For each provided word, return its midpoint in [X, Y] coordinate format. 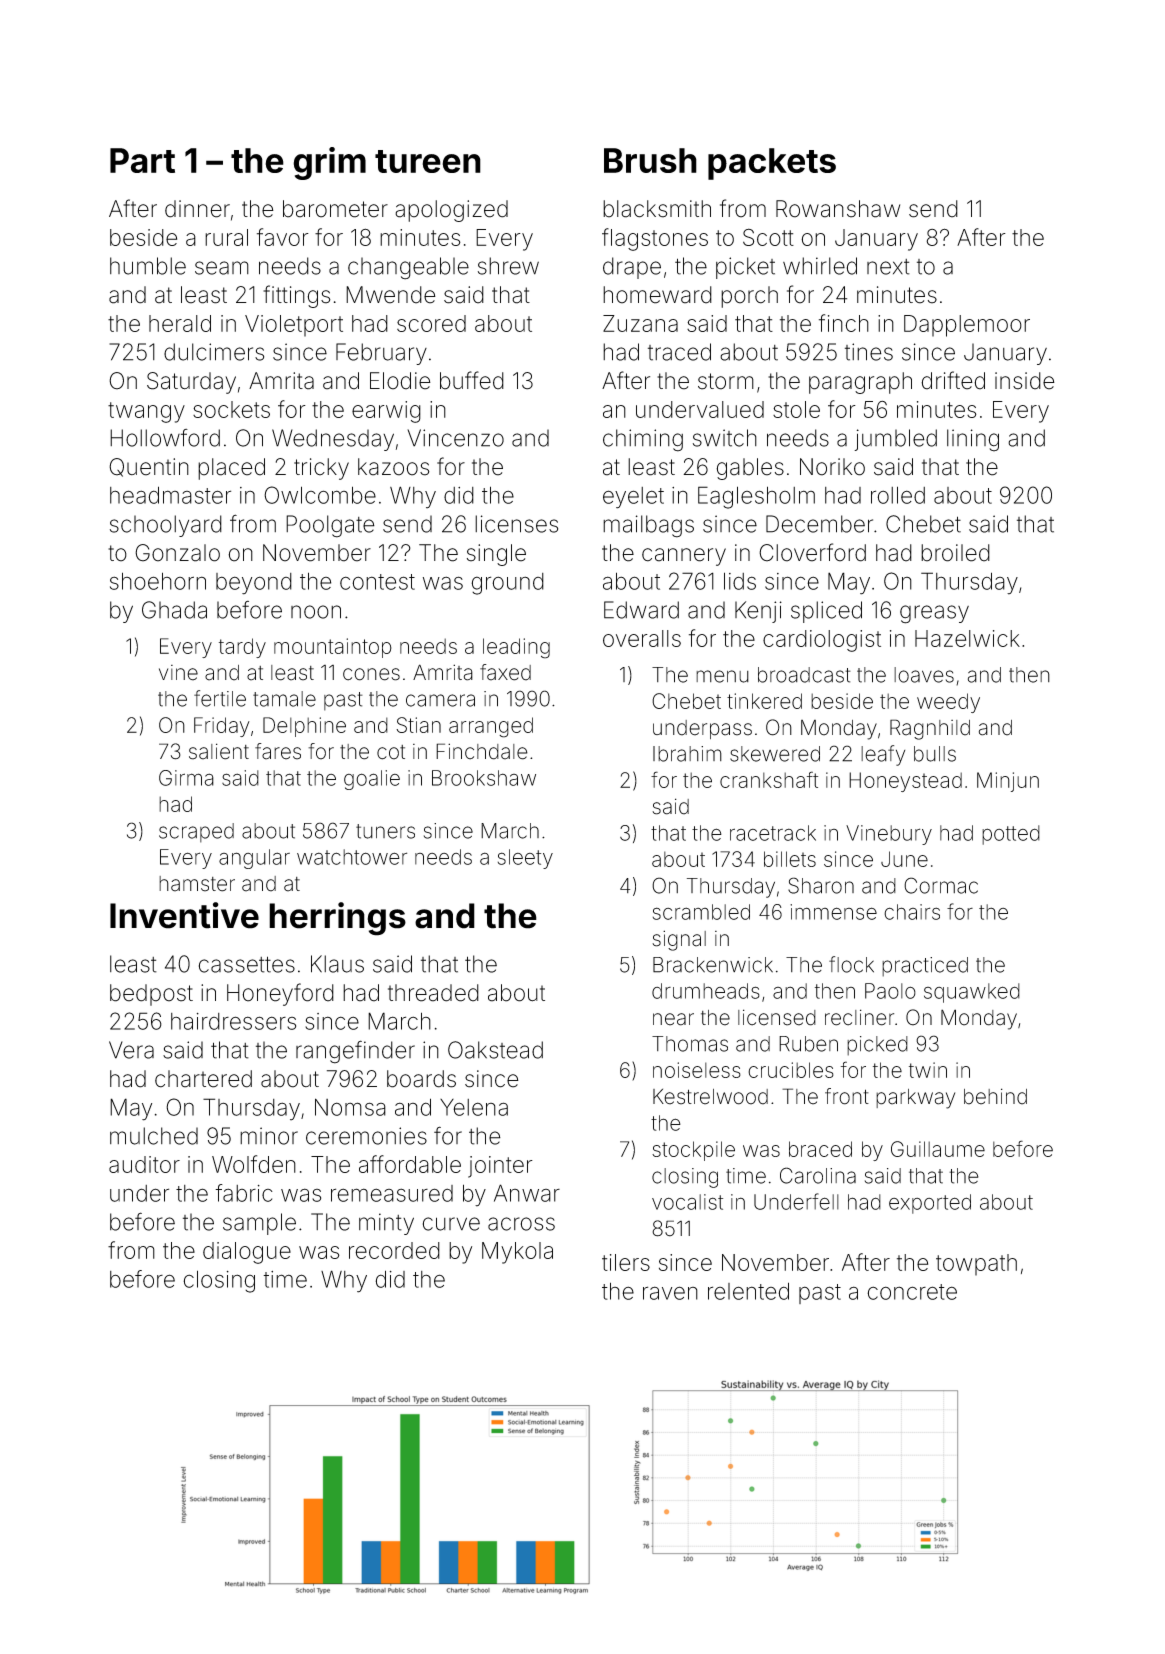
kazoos [394, 467]
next [888, 267]
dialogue [247, 1253]
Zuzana [640, 323]
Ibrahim [687, 754]
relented [748, 1291]
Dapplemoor [967, 326]
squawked [972, 993]
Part [142, 160]
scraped [196, 833]
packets [772, 164]
